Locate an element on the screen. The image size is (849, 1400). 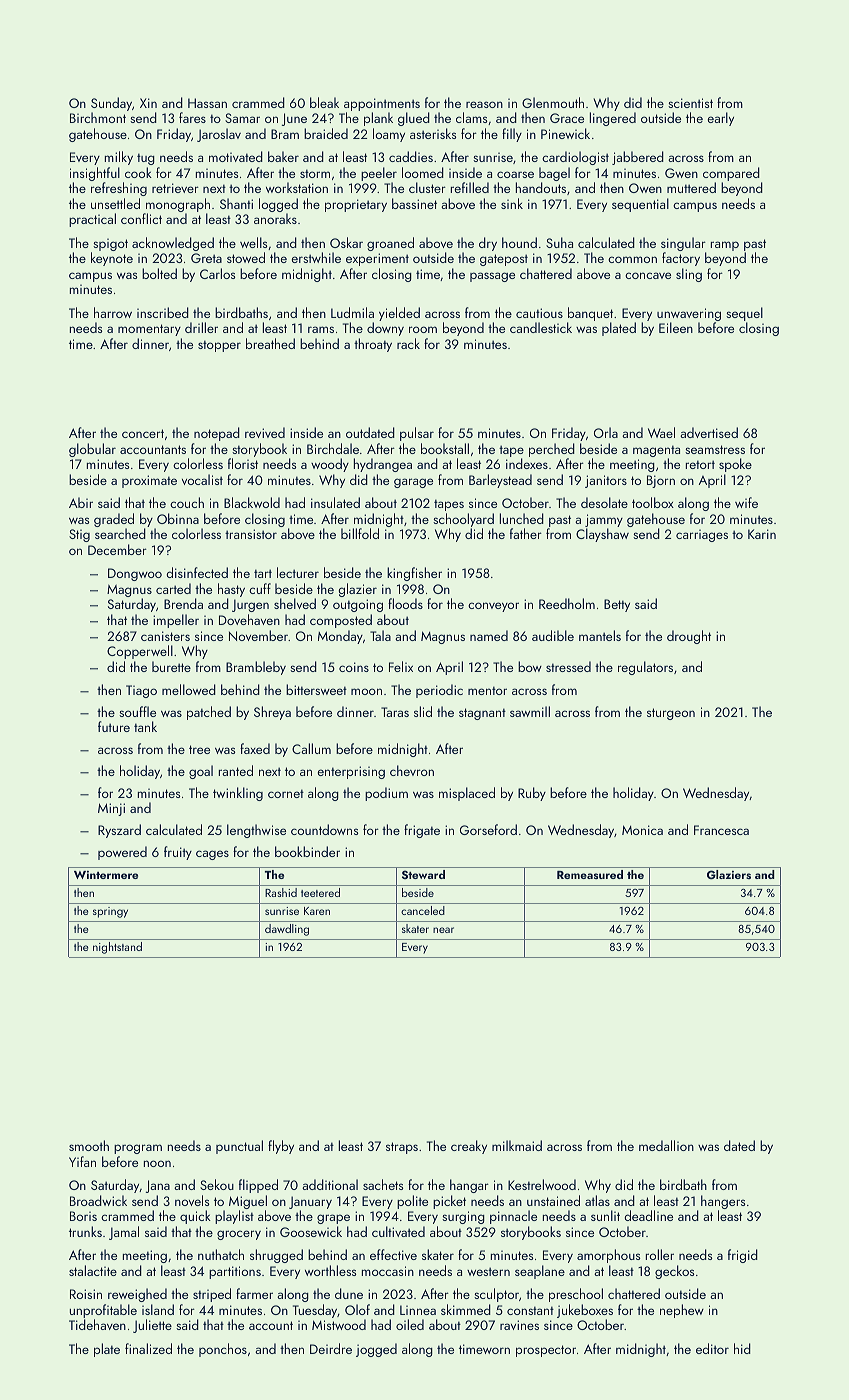
named is located at coordinates (489, 635).
